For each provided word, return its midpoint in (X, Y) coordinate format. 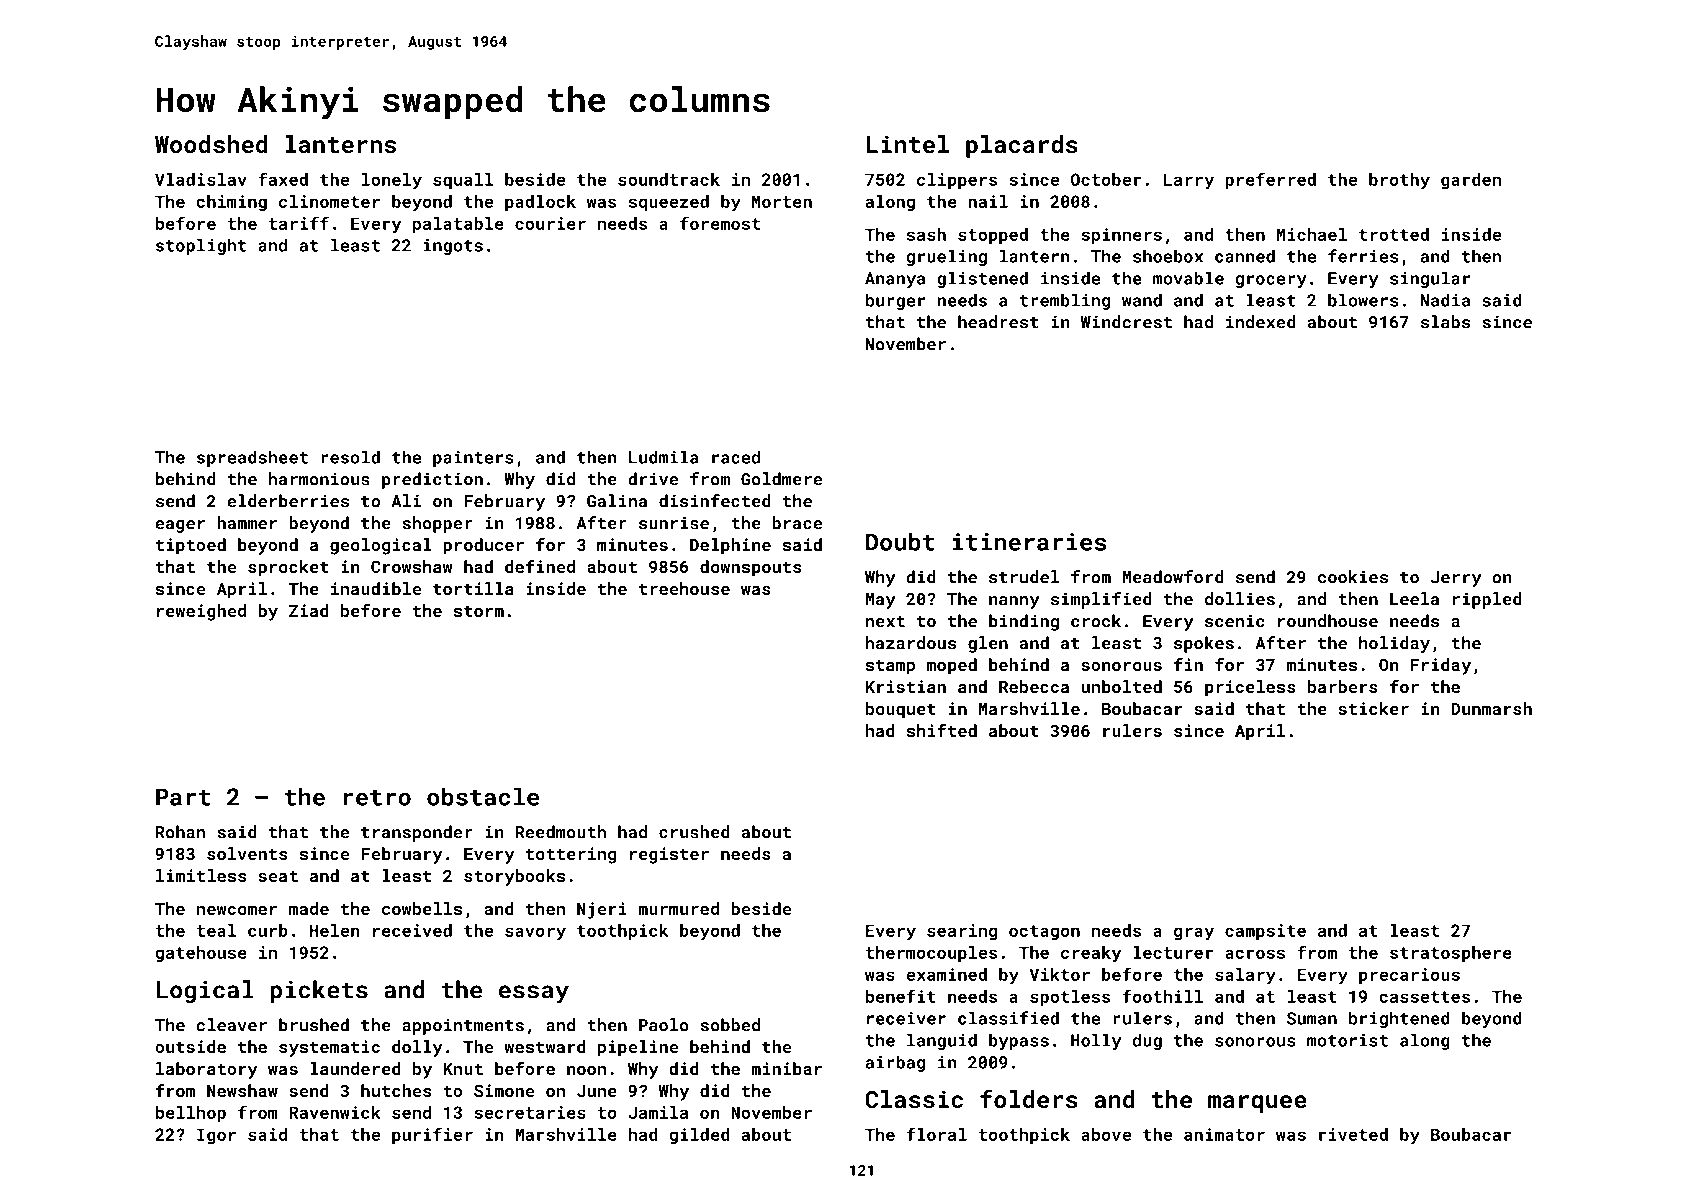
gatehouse (201, 954)
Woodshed (211, 144)
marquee (1257, 1104)
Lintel (907, 144)
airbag (895, 1063)
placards (1022, 146)
